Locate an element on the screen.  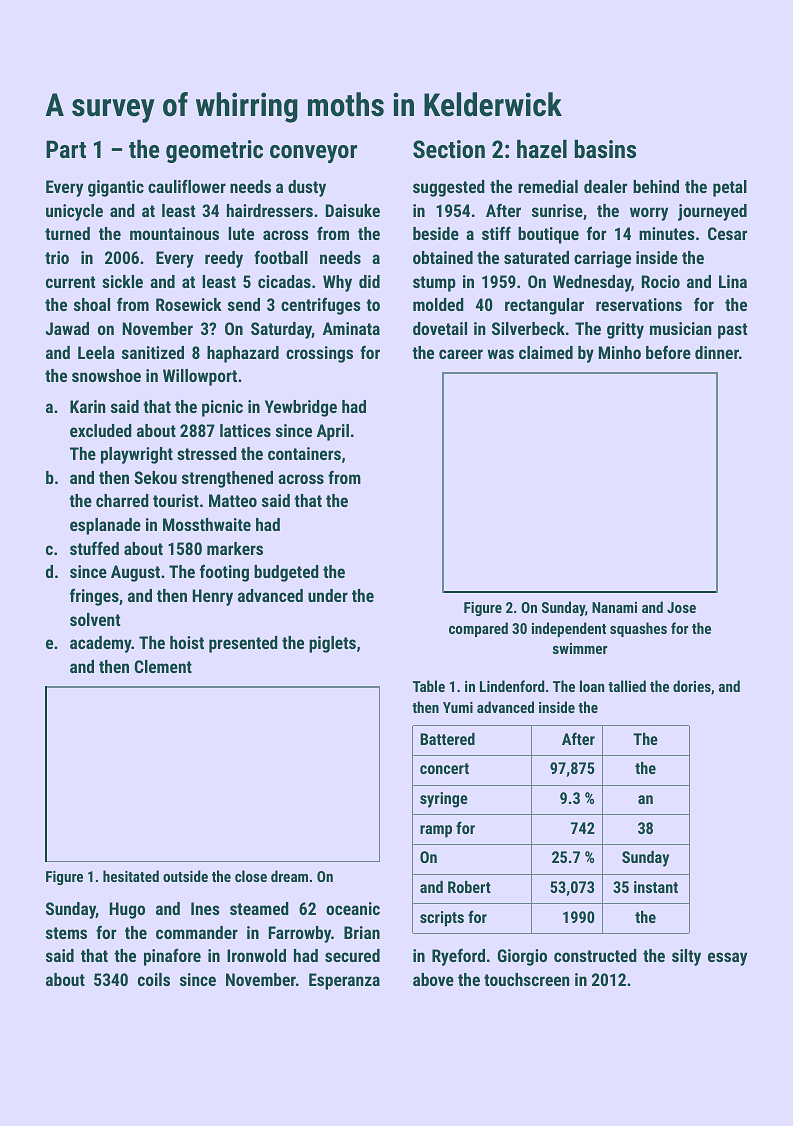
Part is located at coordinates (66, 149).
